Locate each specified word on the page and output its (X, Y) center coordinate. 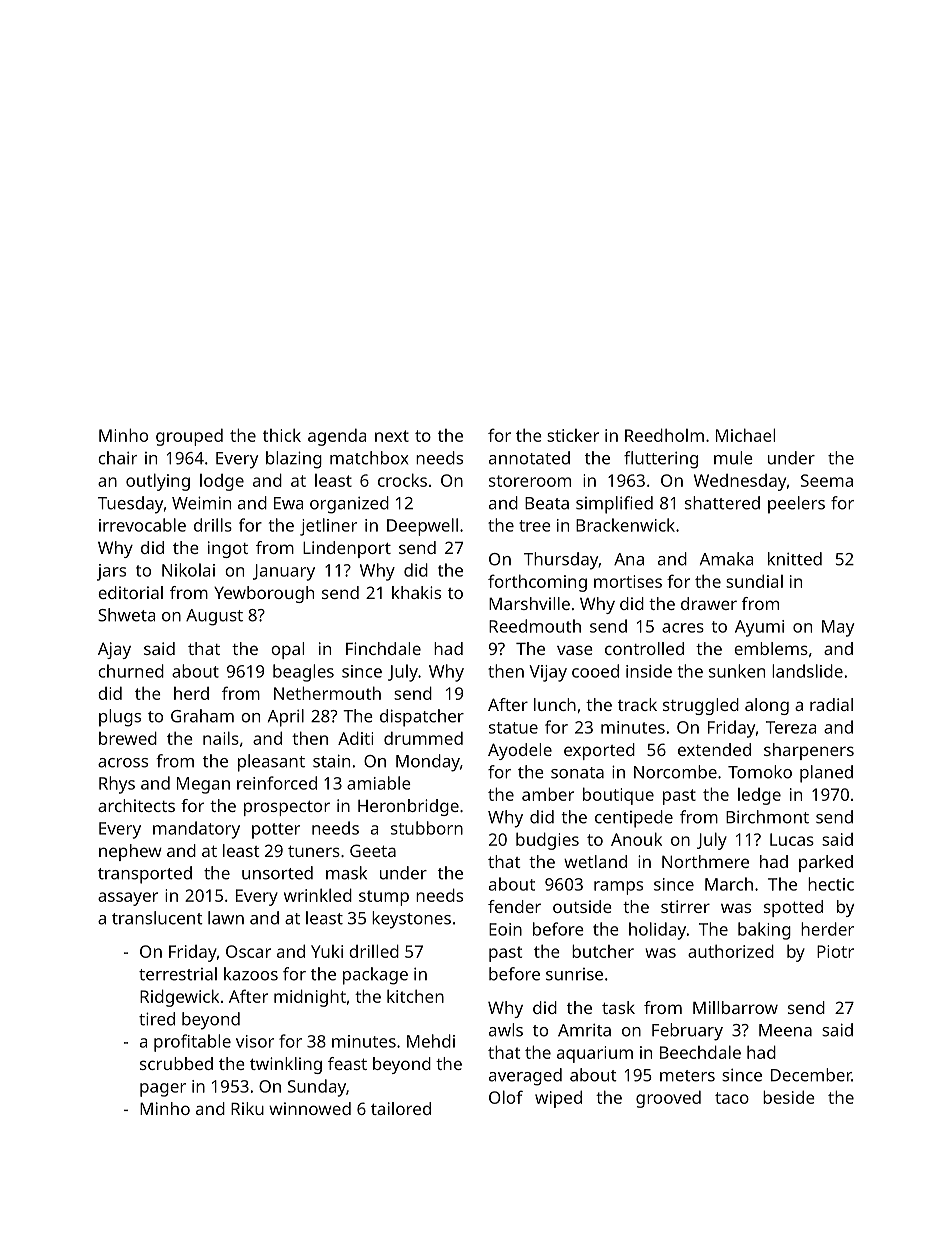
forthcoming (537, 583)
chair (117, 458)
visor (255, 1041)
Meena (785, 1030)
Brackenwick (625, 525)
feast (347, 1063)
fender (514, 906)
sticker (573, 435)
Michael (745, 435)
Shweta (126, 615)
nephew (130, 852)
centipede (634, 819)
